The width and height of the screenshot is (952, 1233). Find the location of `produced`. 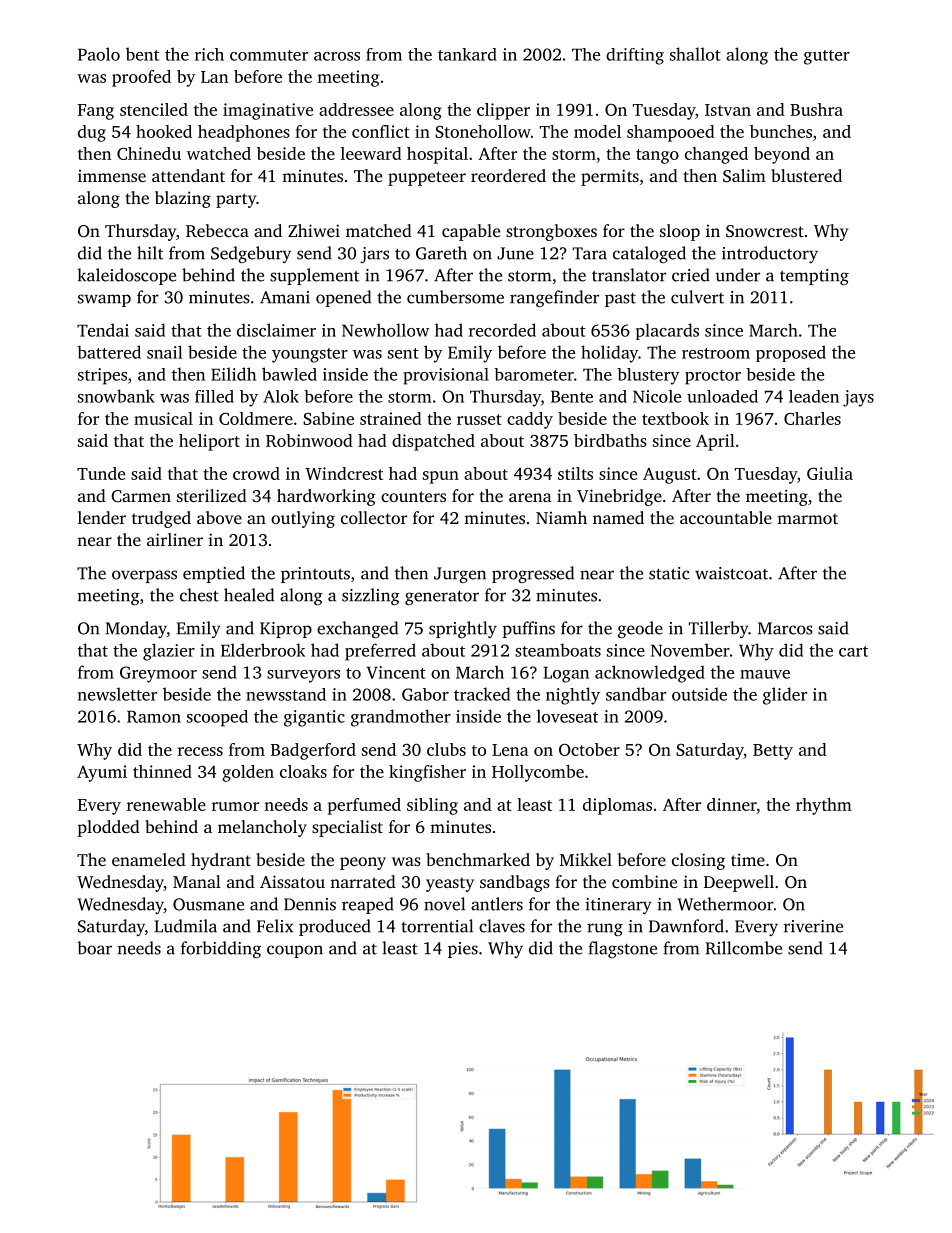

produced is located at coordinates (335, 927).
